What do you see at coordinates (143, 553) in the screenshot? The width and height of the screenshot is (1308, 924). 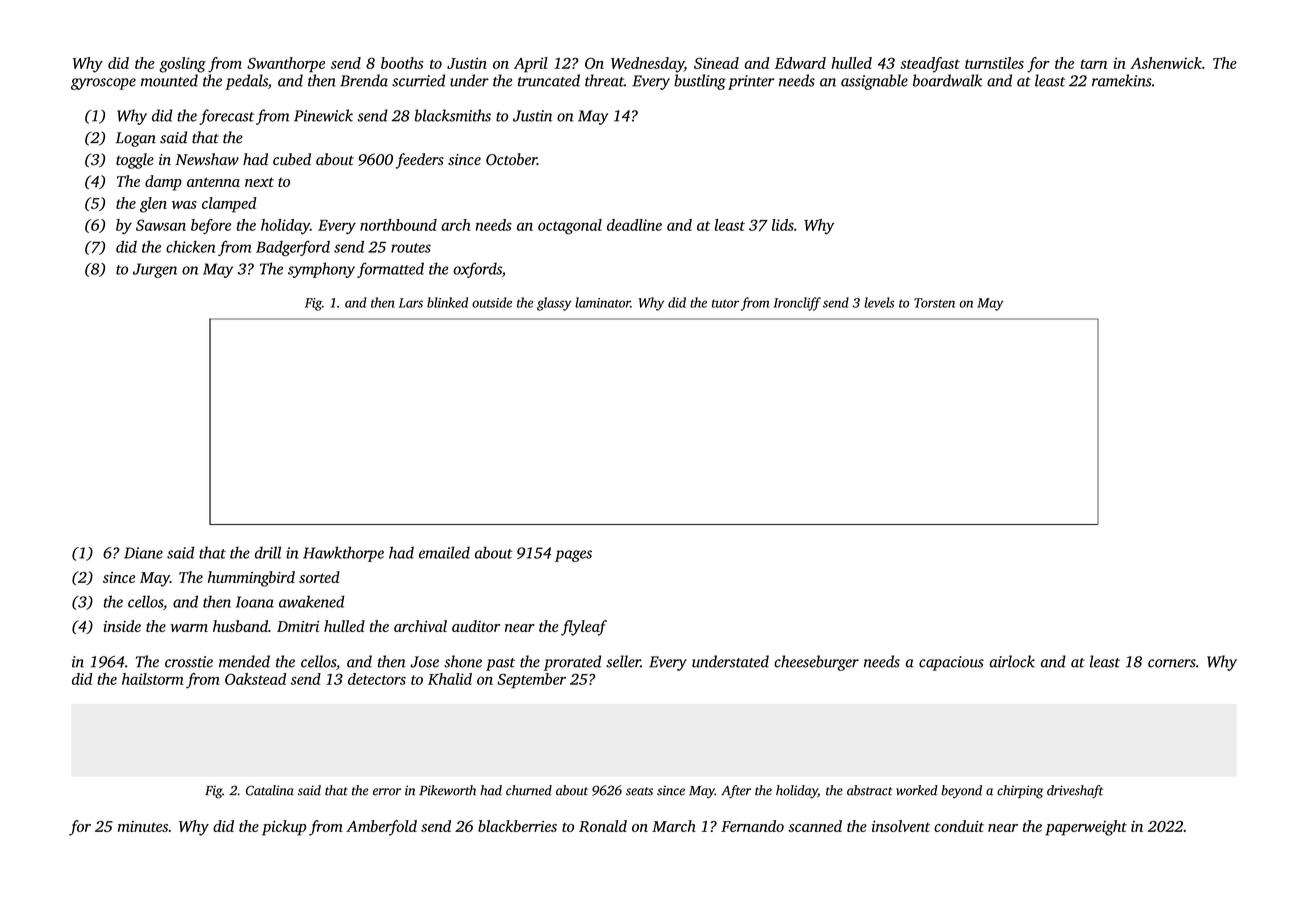 I see `Diane` at bounding box center [143, 553].
